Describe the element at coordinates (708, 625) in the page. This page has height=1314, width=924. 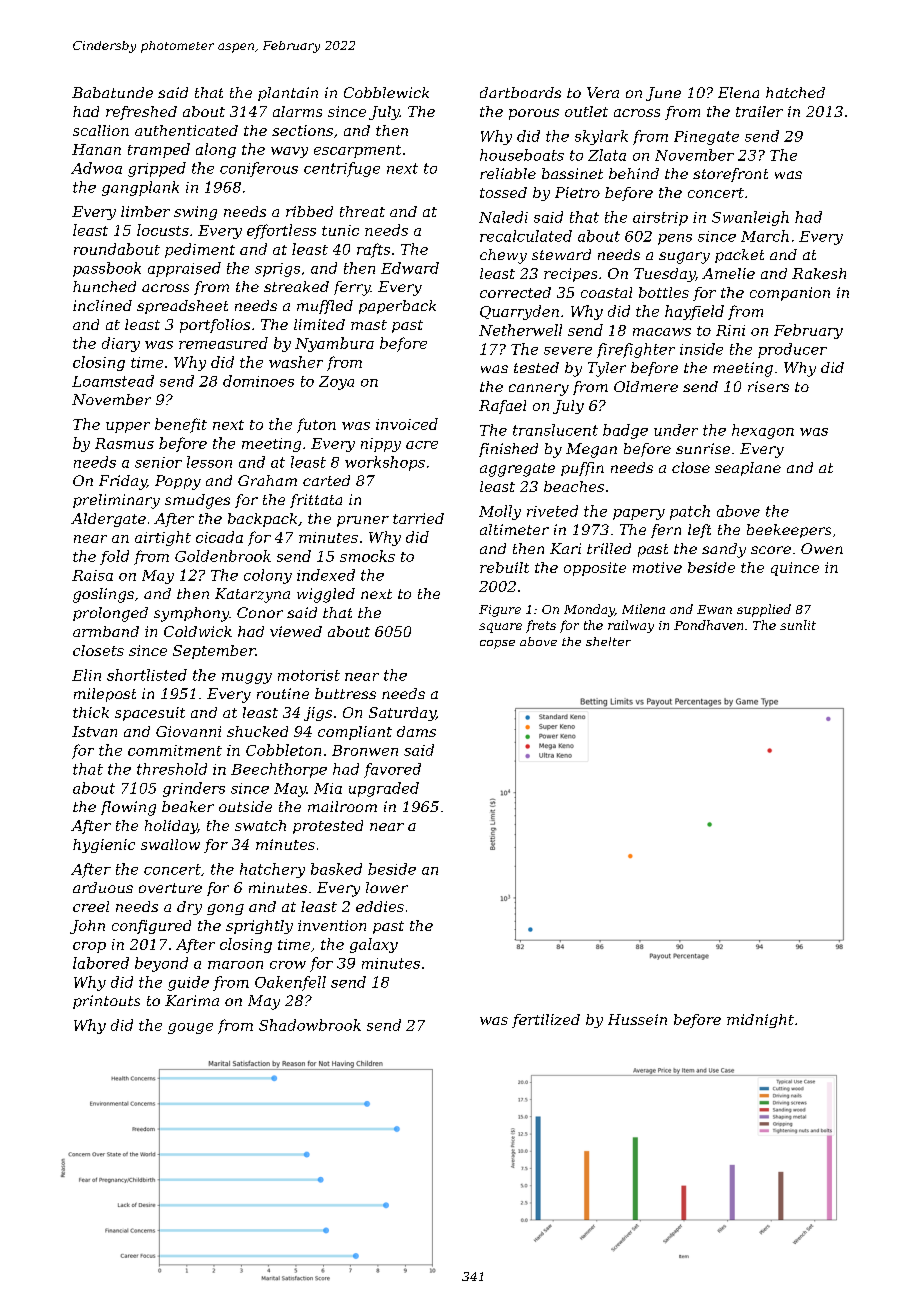
I see `Pondhaven` at that location.
